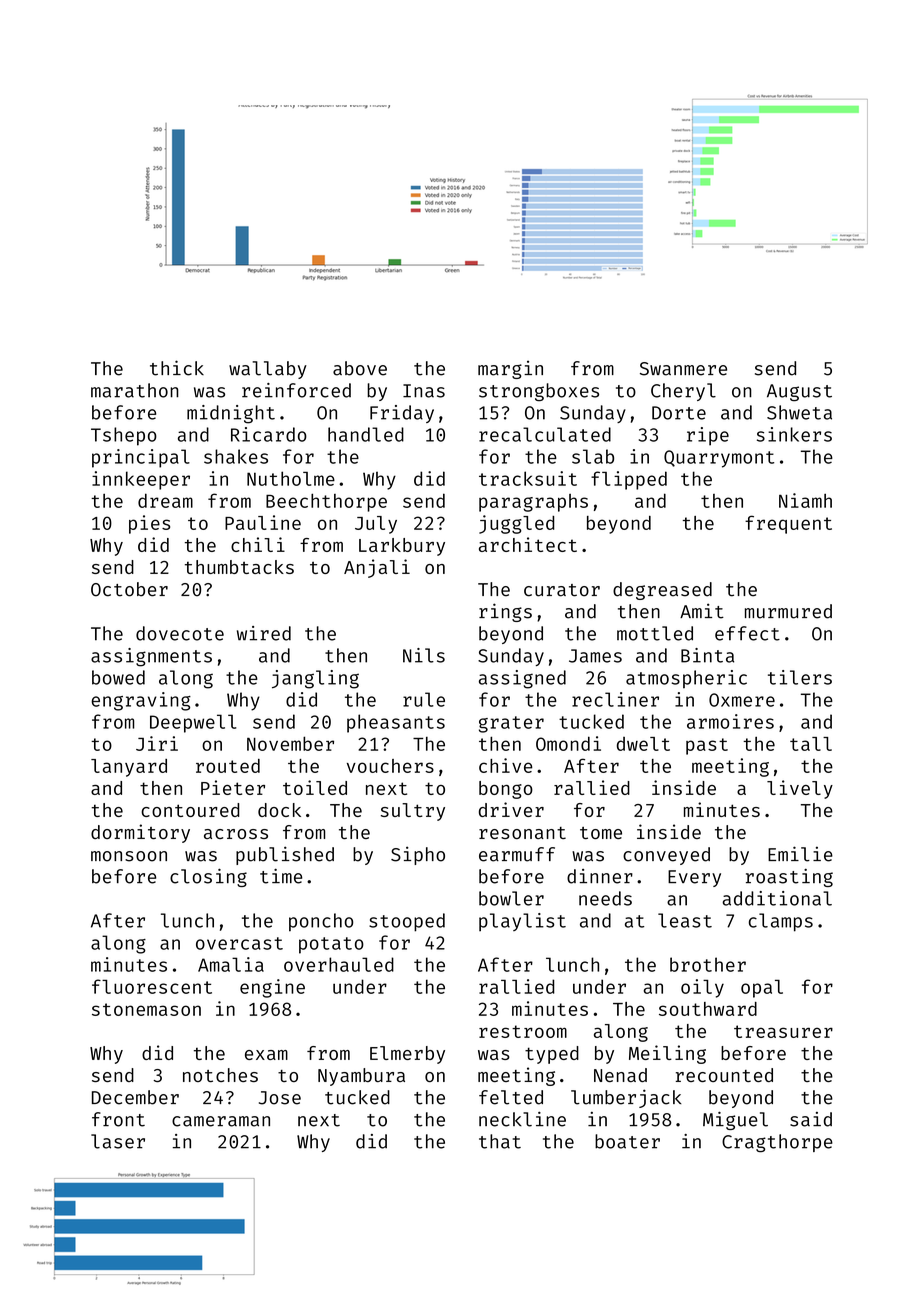 The width and height of the page is (924, 1311). I want to click on thick, so click(177, 368).
